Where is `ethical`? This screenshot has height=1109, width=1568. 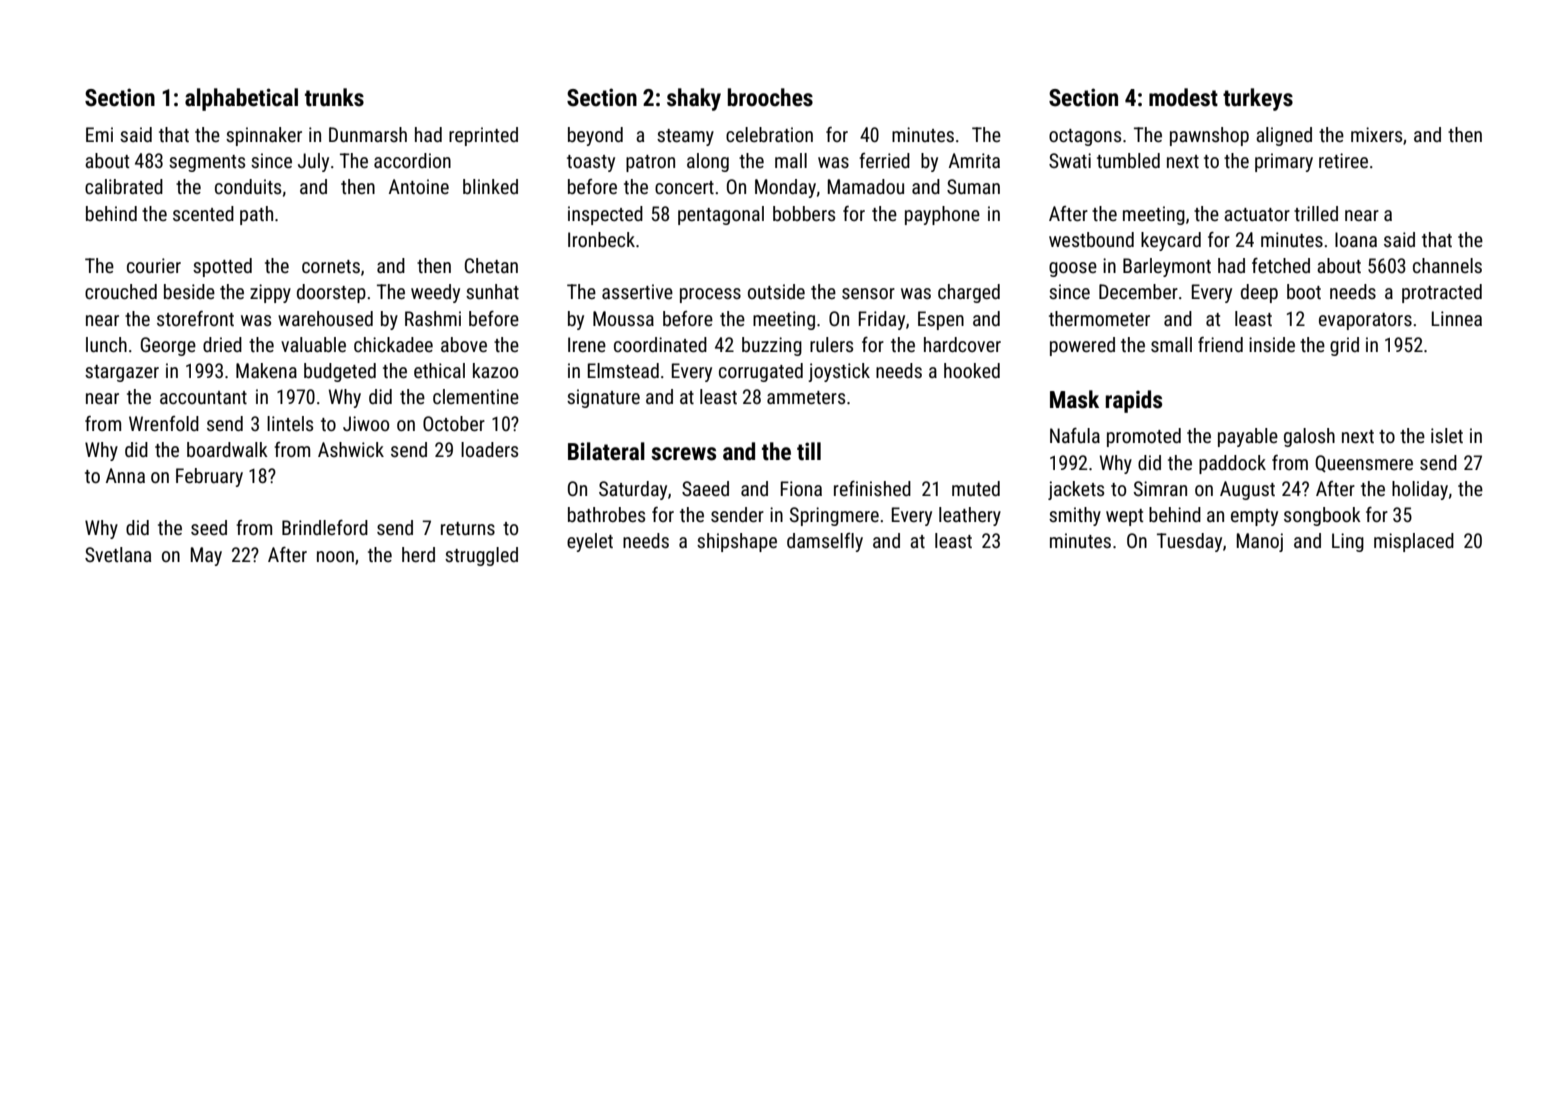
ethical is located at coordinates (439, 370).
